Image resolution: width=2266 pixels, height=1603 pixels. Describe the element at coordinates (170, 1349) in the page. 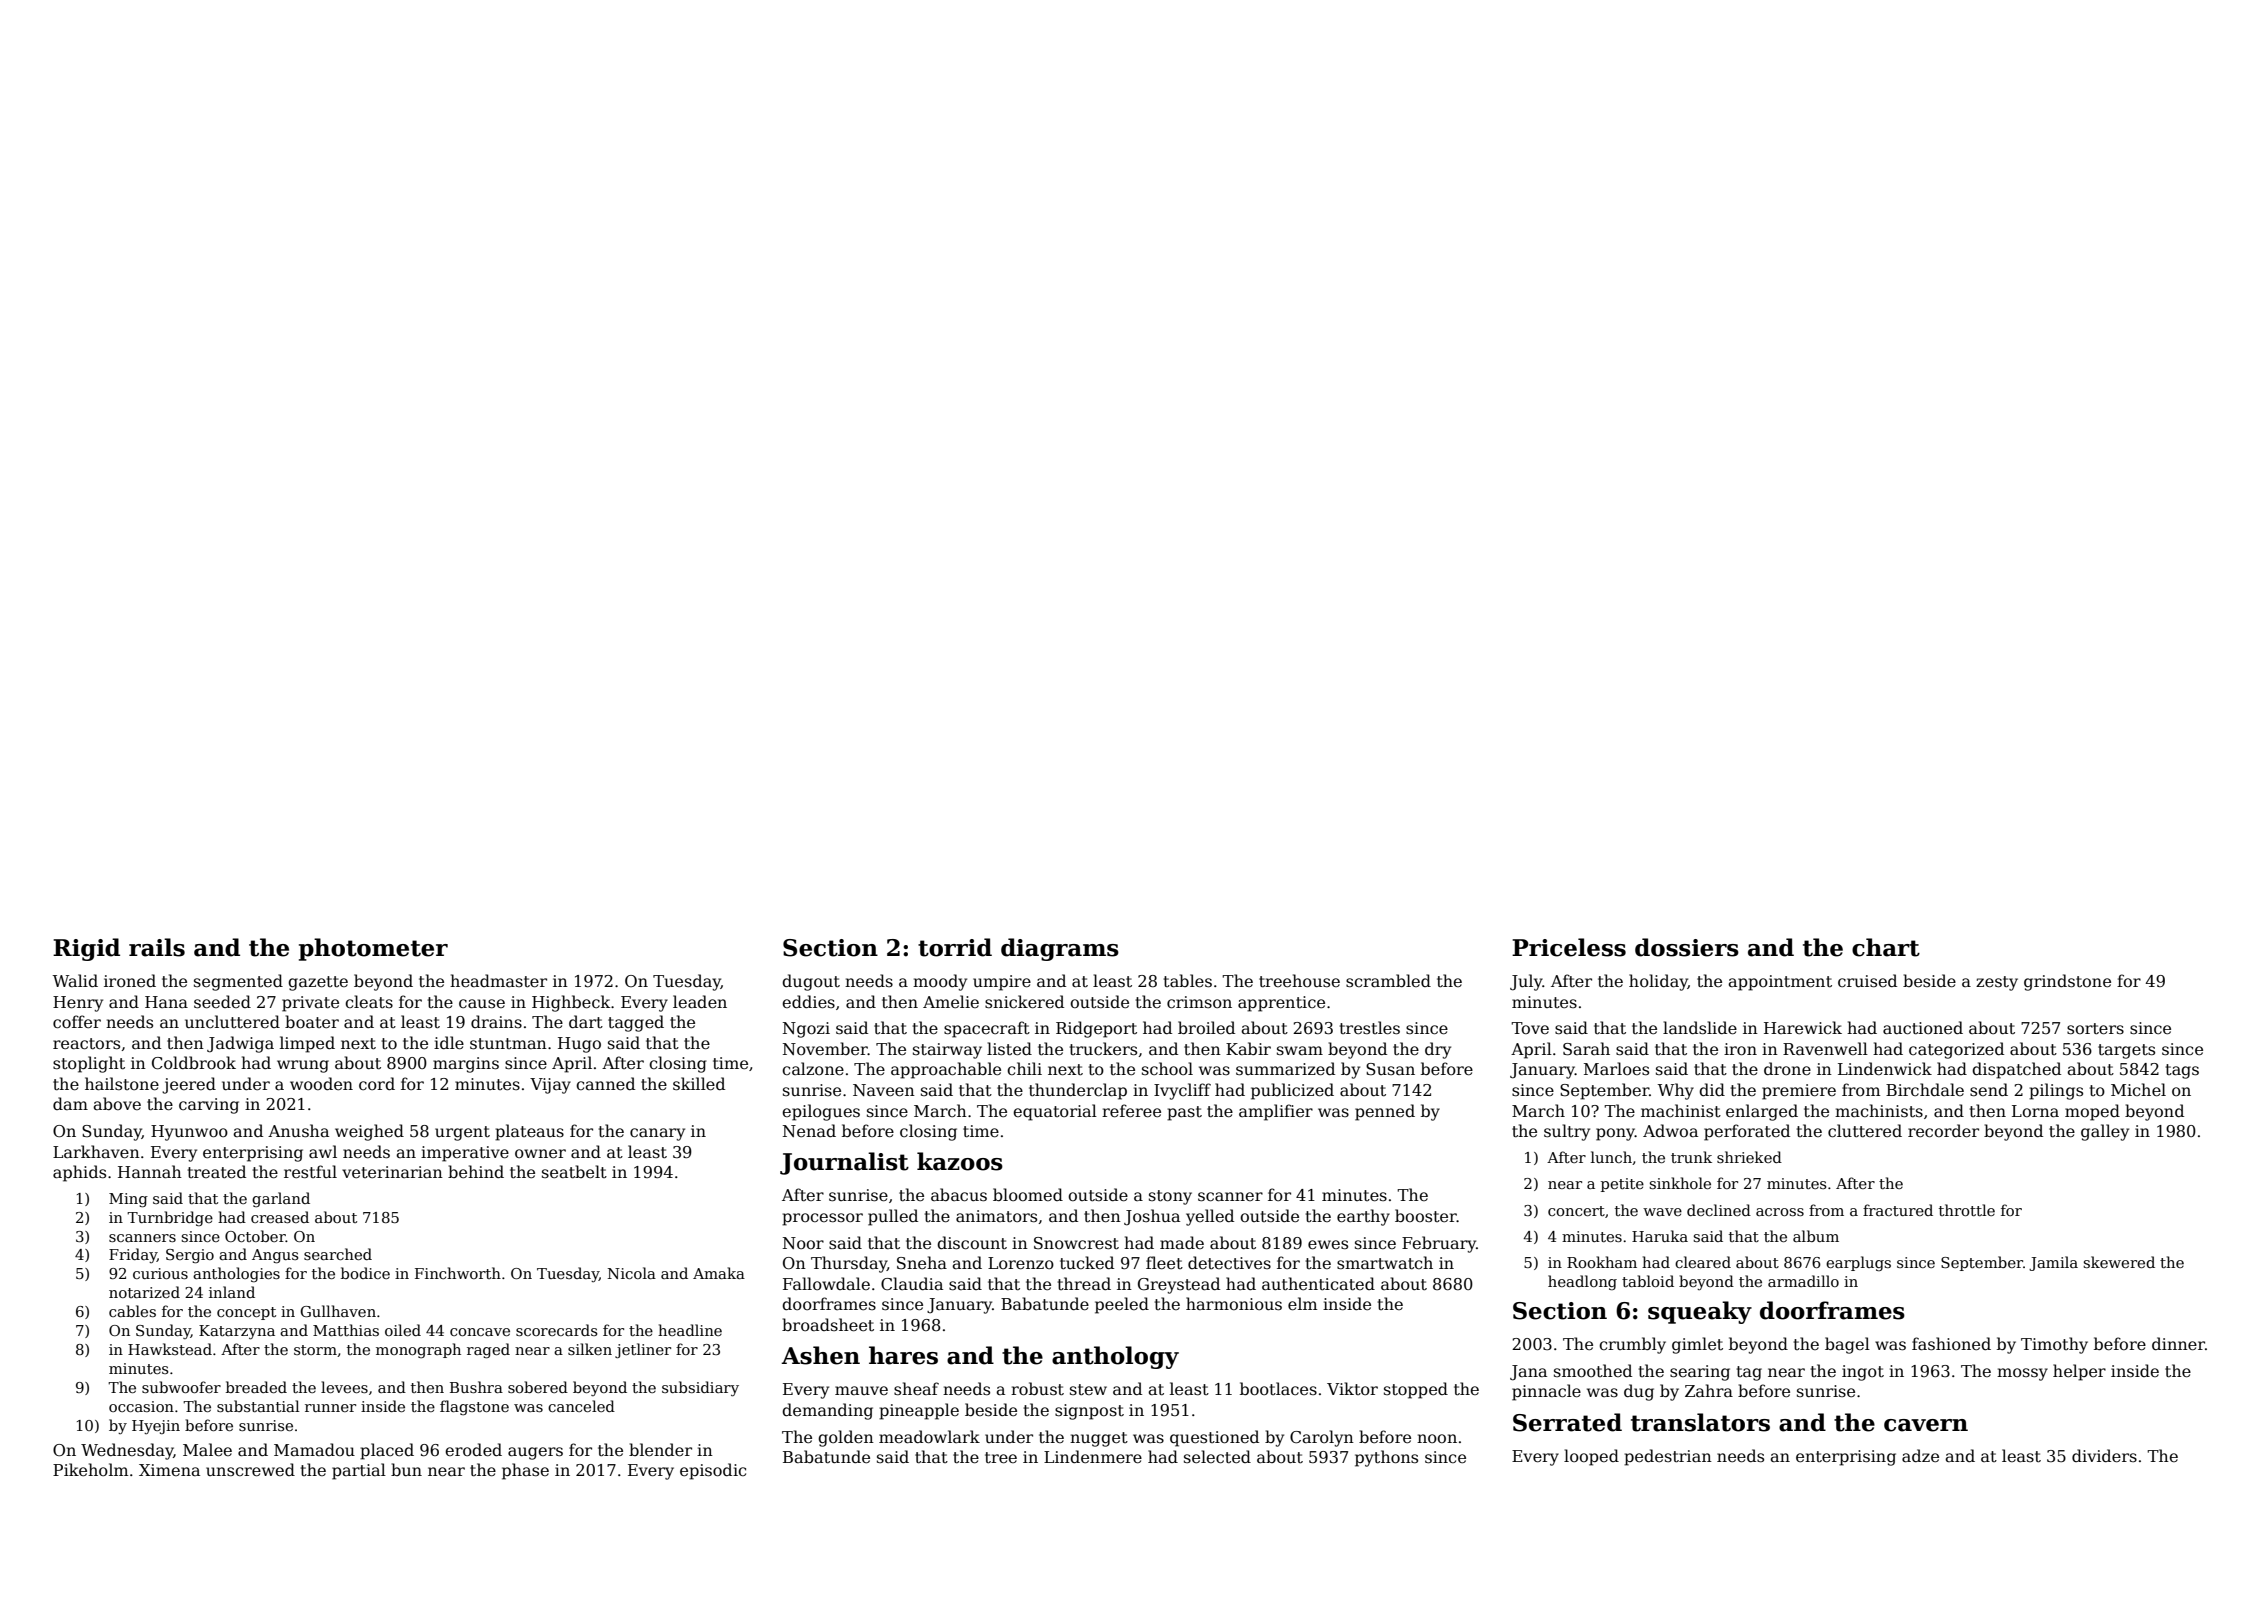

I see `Hawkstead` at that location.
